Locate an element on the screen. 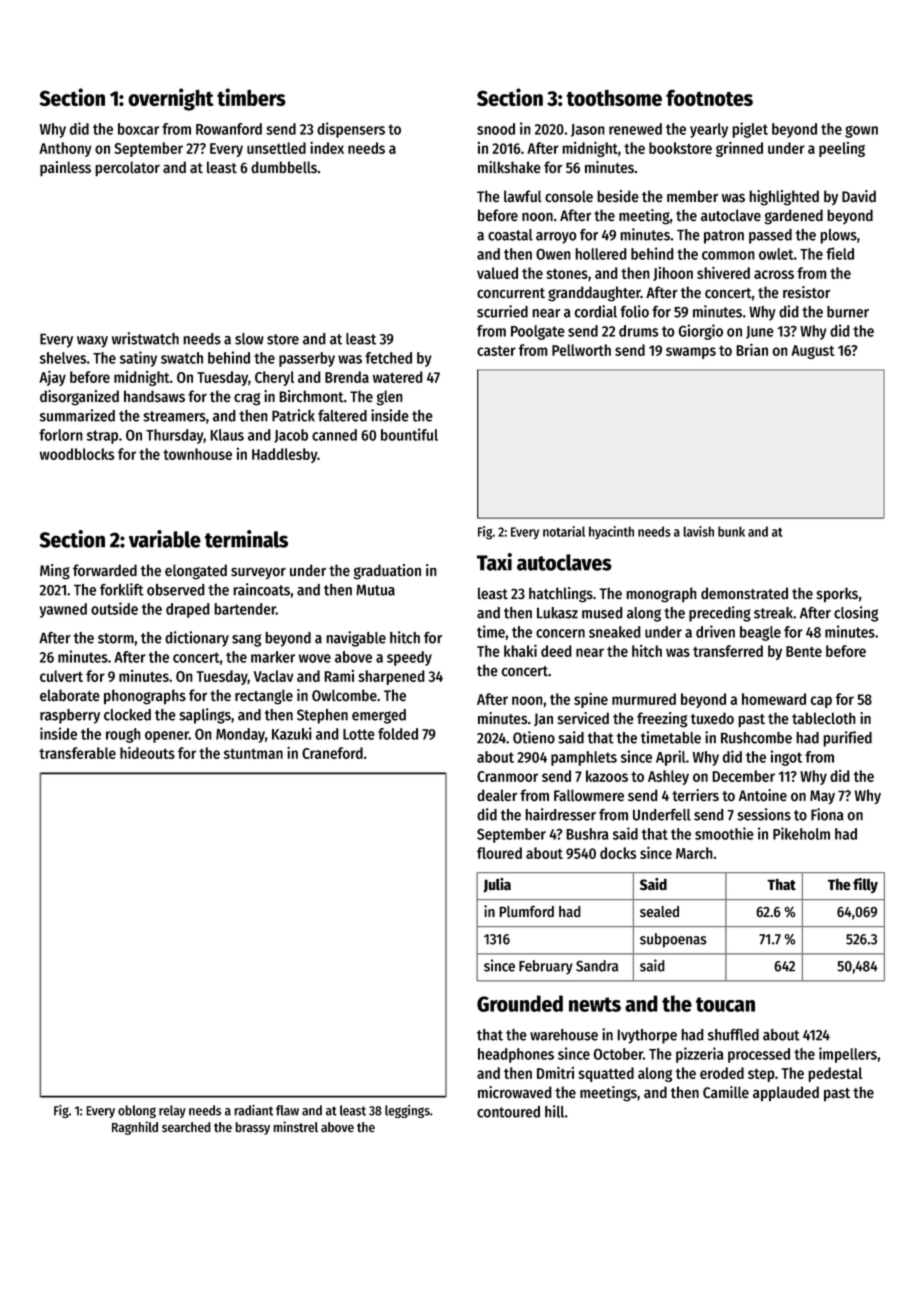  applauded is located at coordinates (786, 1094).
